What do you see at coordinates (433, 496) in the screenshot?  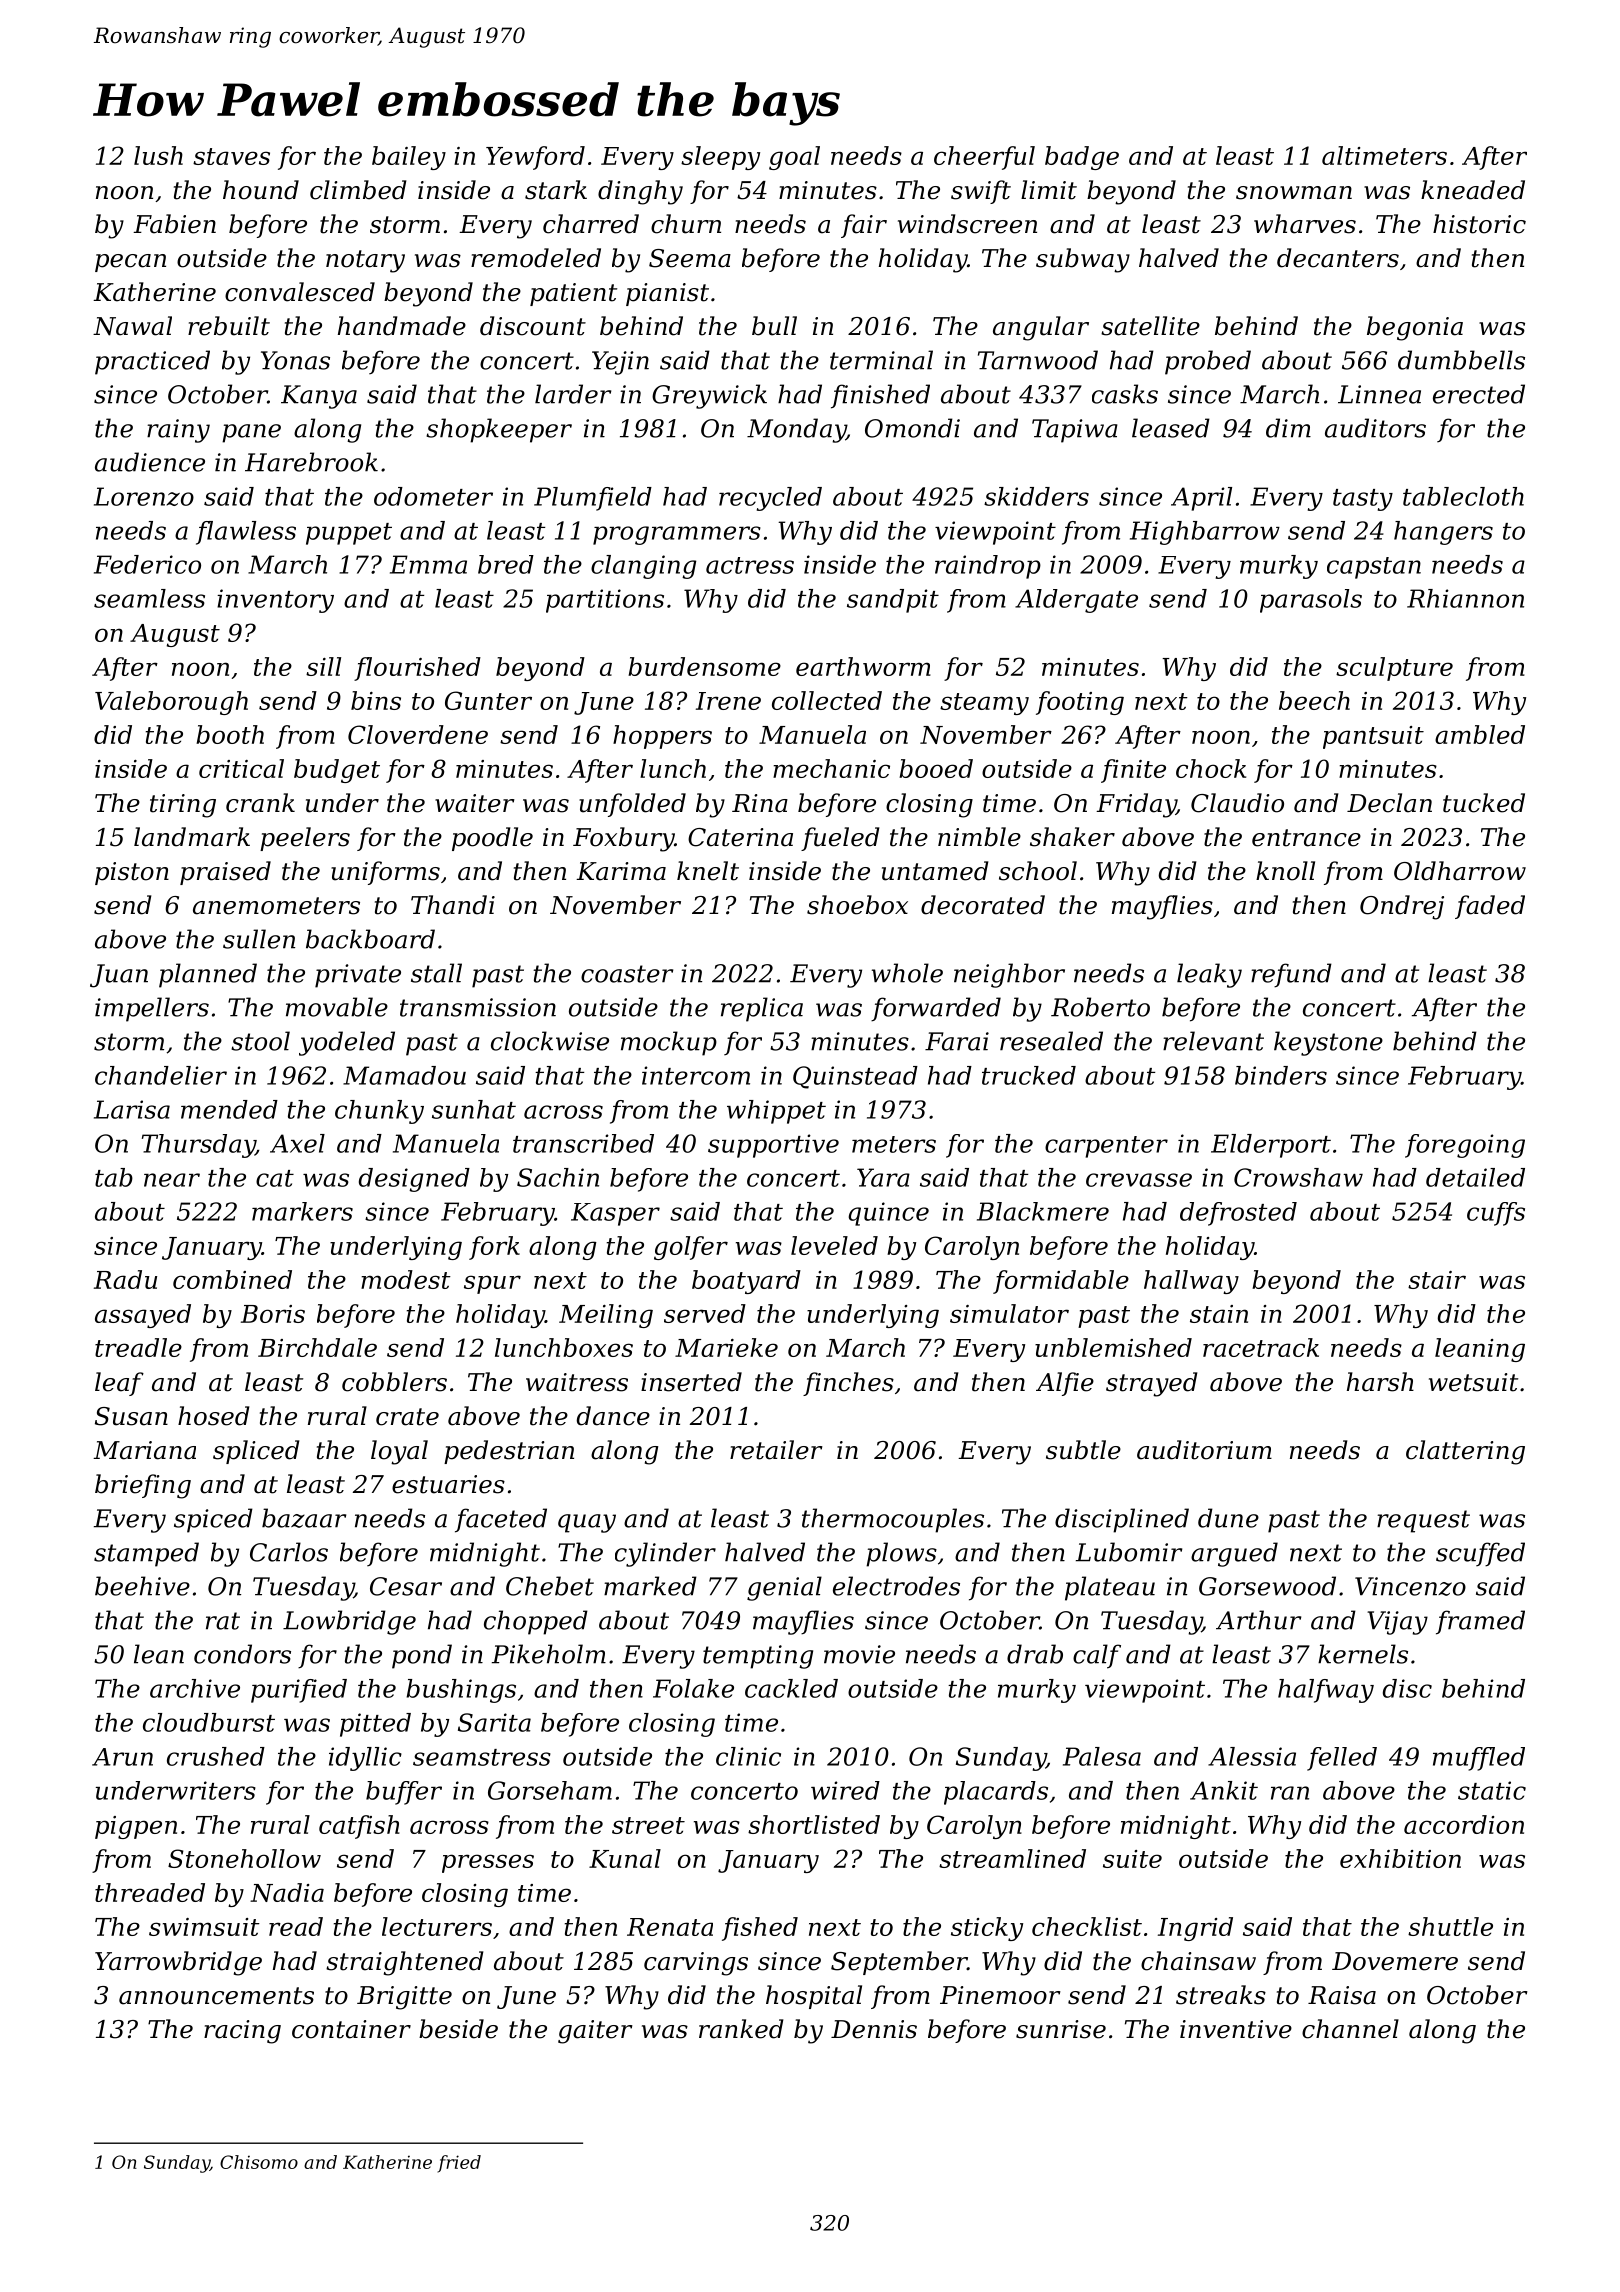 I see `odometer` at bounding box center [433, 496].
